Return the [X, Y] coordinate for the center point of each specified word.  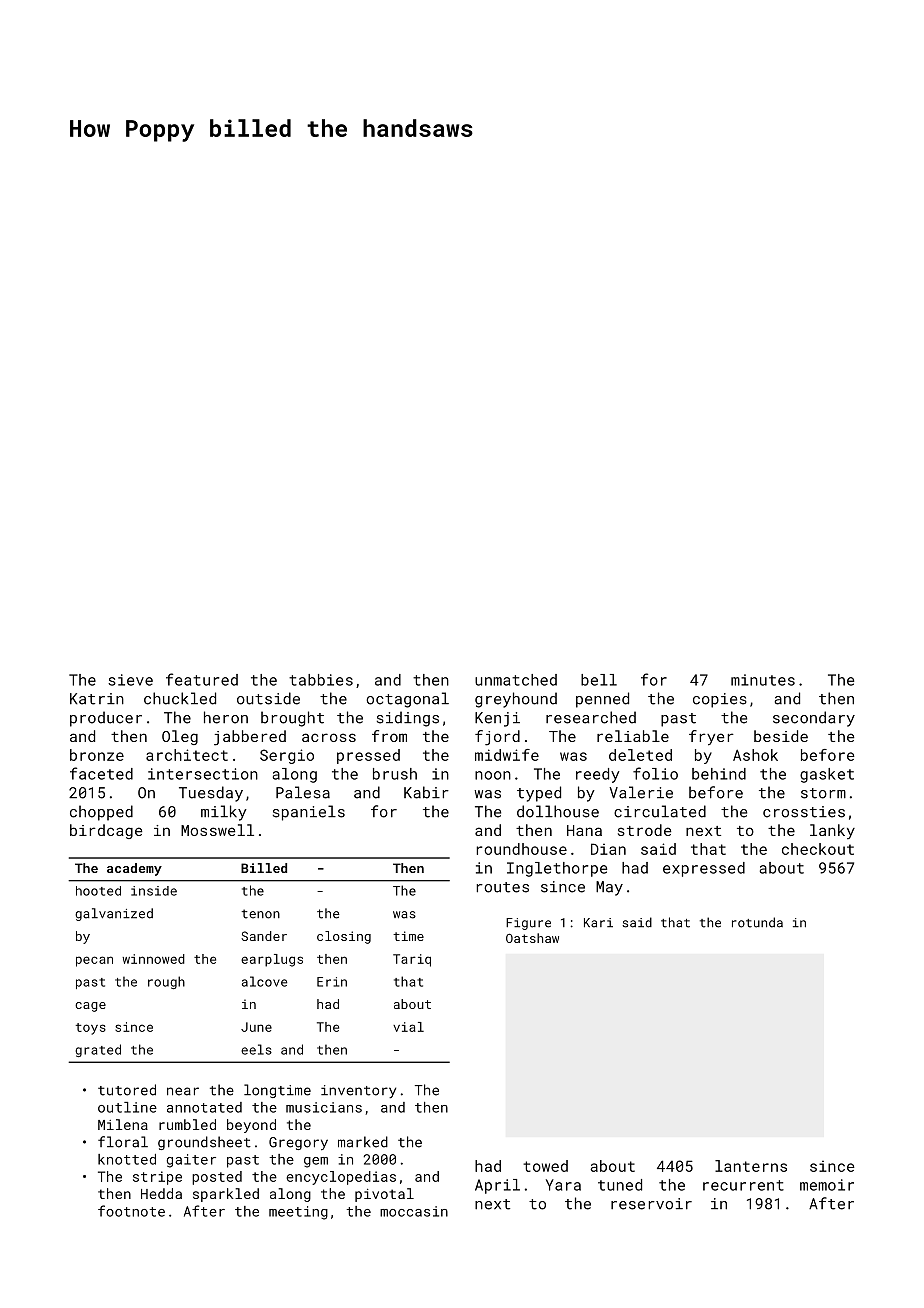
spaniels [309, 813]
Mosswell [217, 830]
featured [202, 679]
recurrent [743, 1185]
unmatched [516, 680]
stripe [157, 1178]
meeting [298, 1213]
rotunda [757, 922]
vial [408, 1027]
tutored [127, 1090]
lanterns [751, 1166]
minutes [763, 680]
